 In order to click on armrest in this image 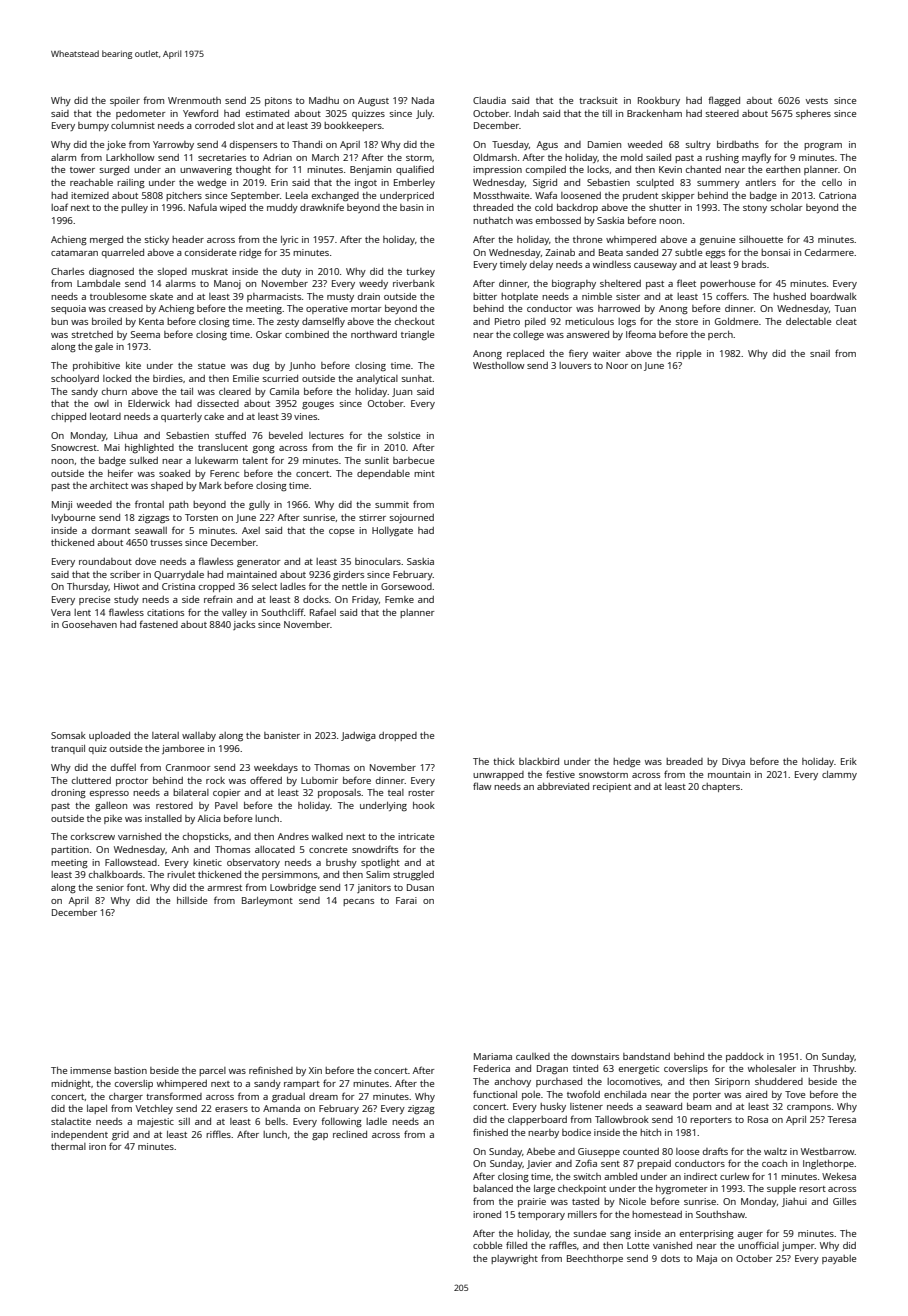, I will do `click(224, 888)`.
